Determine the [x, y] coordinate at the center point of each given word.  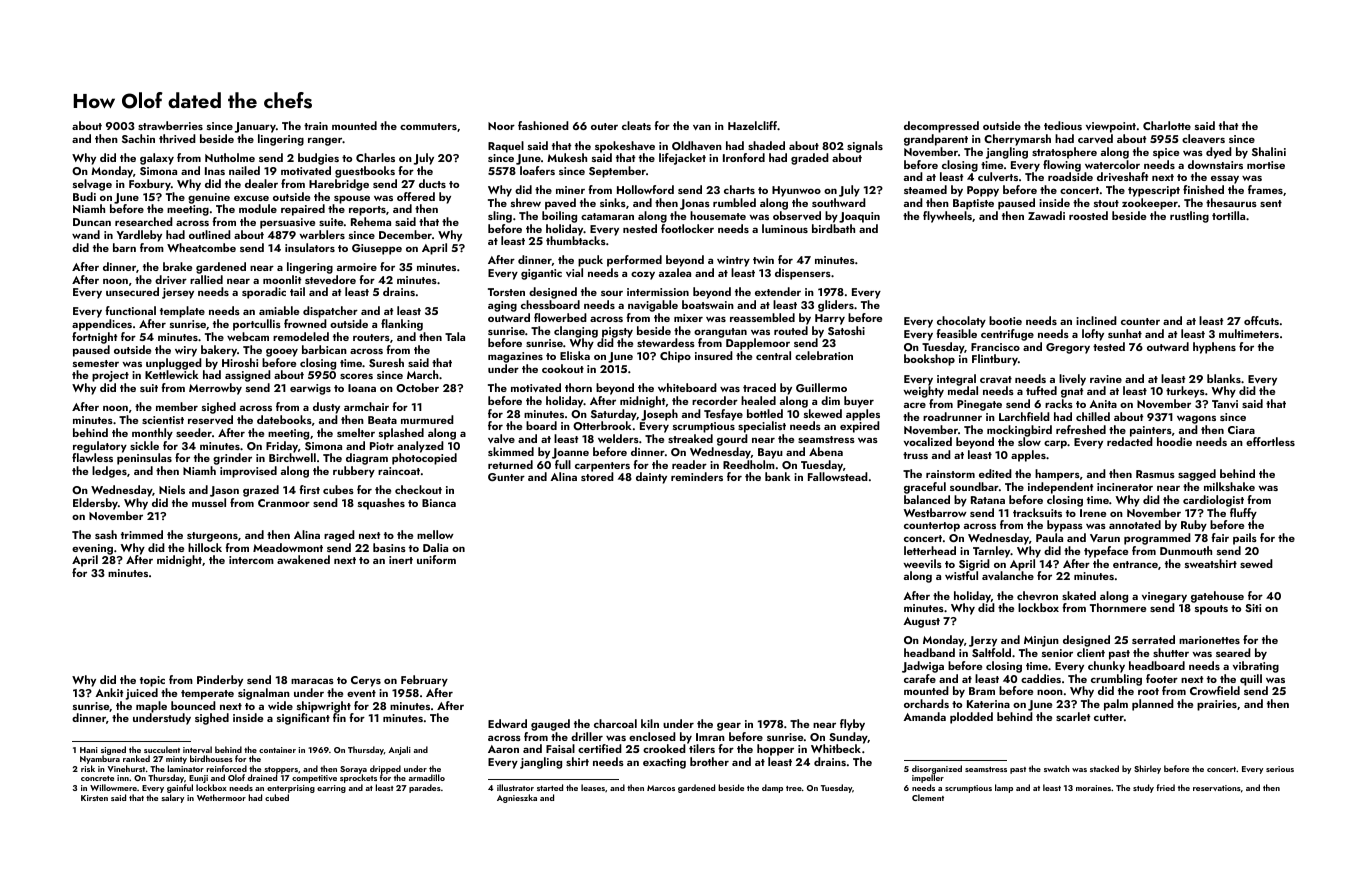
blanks [1224, 378]
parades [425, 788]
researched [144, 221]
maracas [312, 681]
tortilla [1228, 215]
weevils [922, 563]
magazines [515, 357]
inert [401, 560]
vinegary [1164, 597]
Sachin [138, 138]
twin [763, 260]
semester [96, 363]
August [921, 622]
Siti [1253, 608]
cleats [636, 125]
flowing [1062, 166]
